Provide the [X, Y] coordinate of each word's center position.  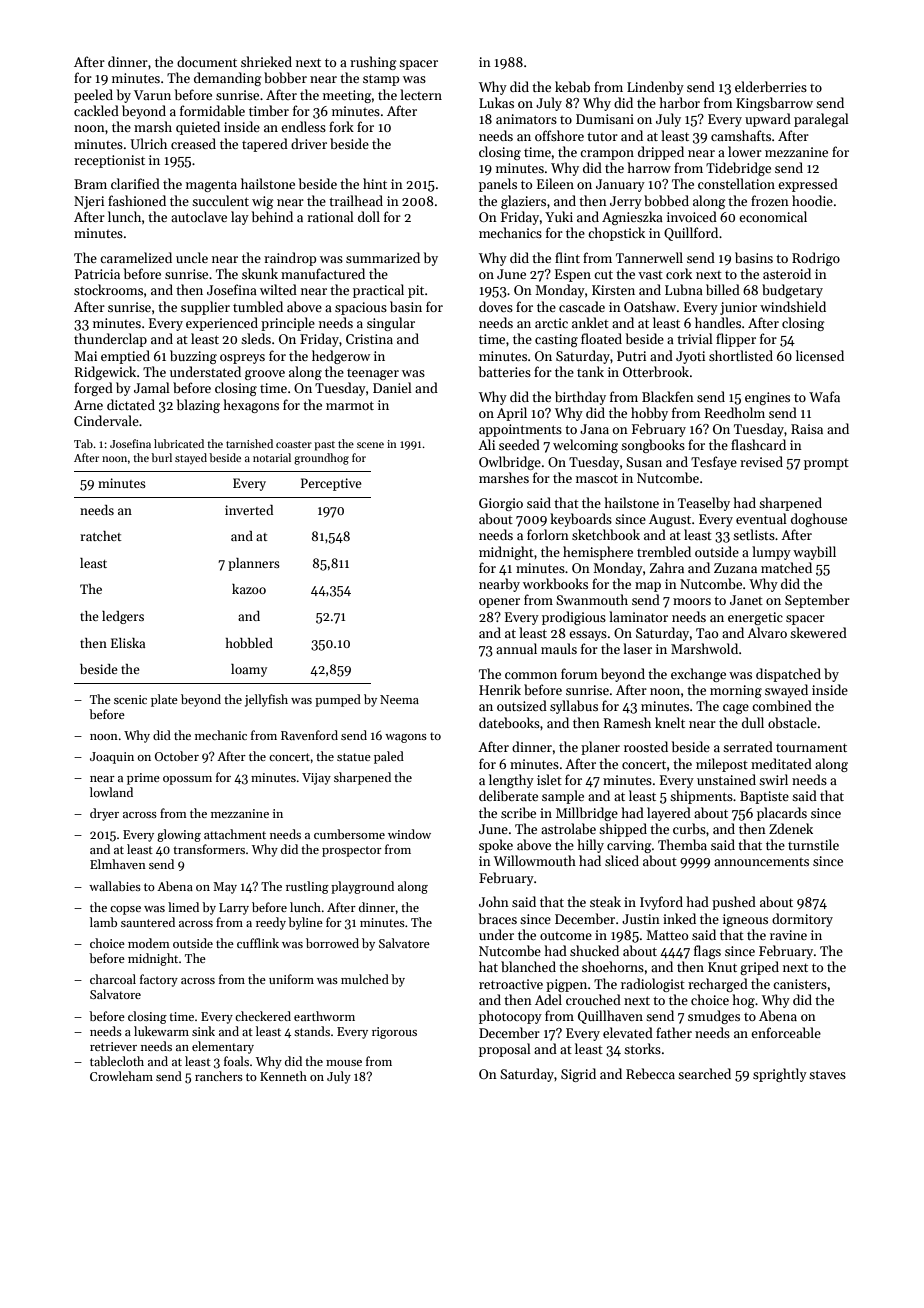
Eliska [128, 643]
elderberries [771, 86]
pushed [734, 903]
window [409, 834]
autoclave [199, 216]
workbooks [555, 583]
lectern [421, 94]
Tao [707, 633]
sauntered [148, 922]
